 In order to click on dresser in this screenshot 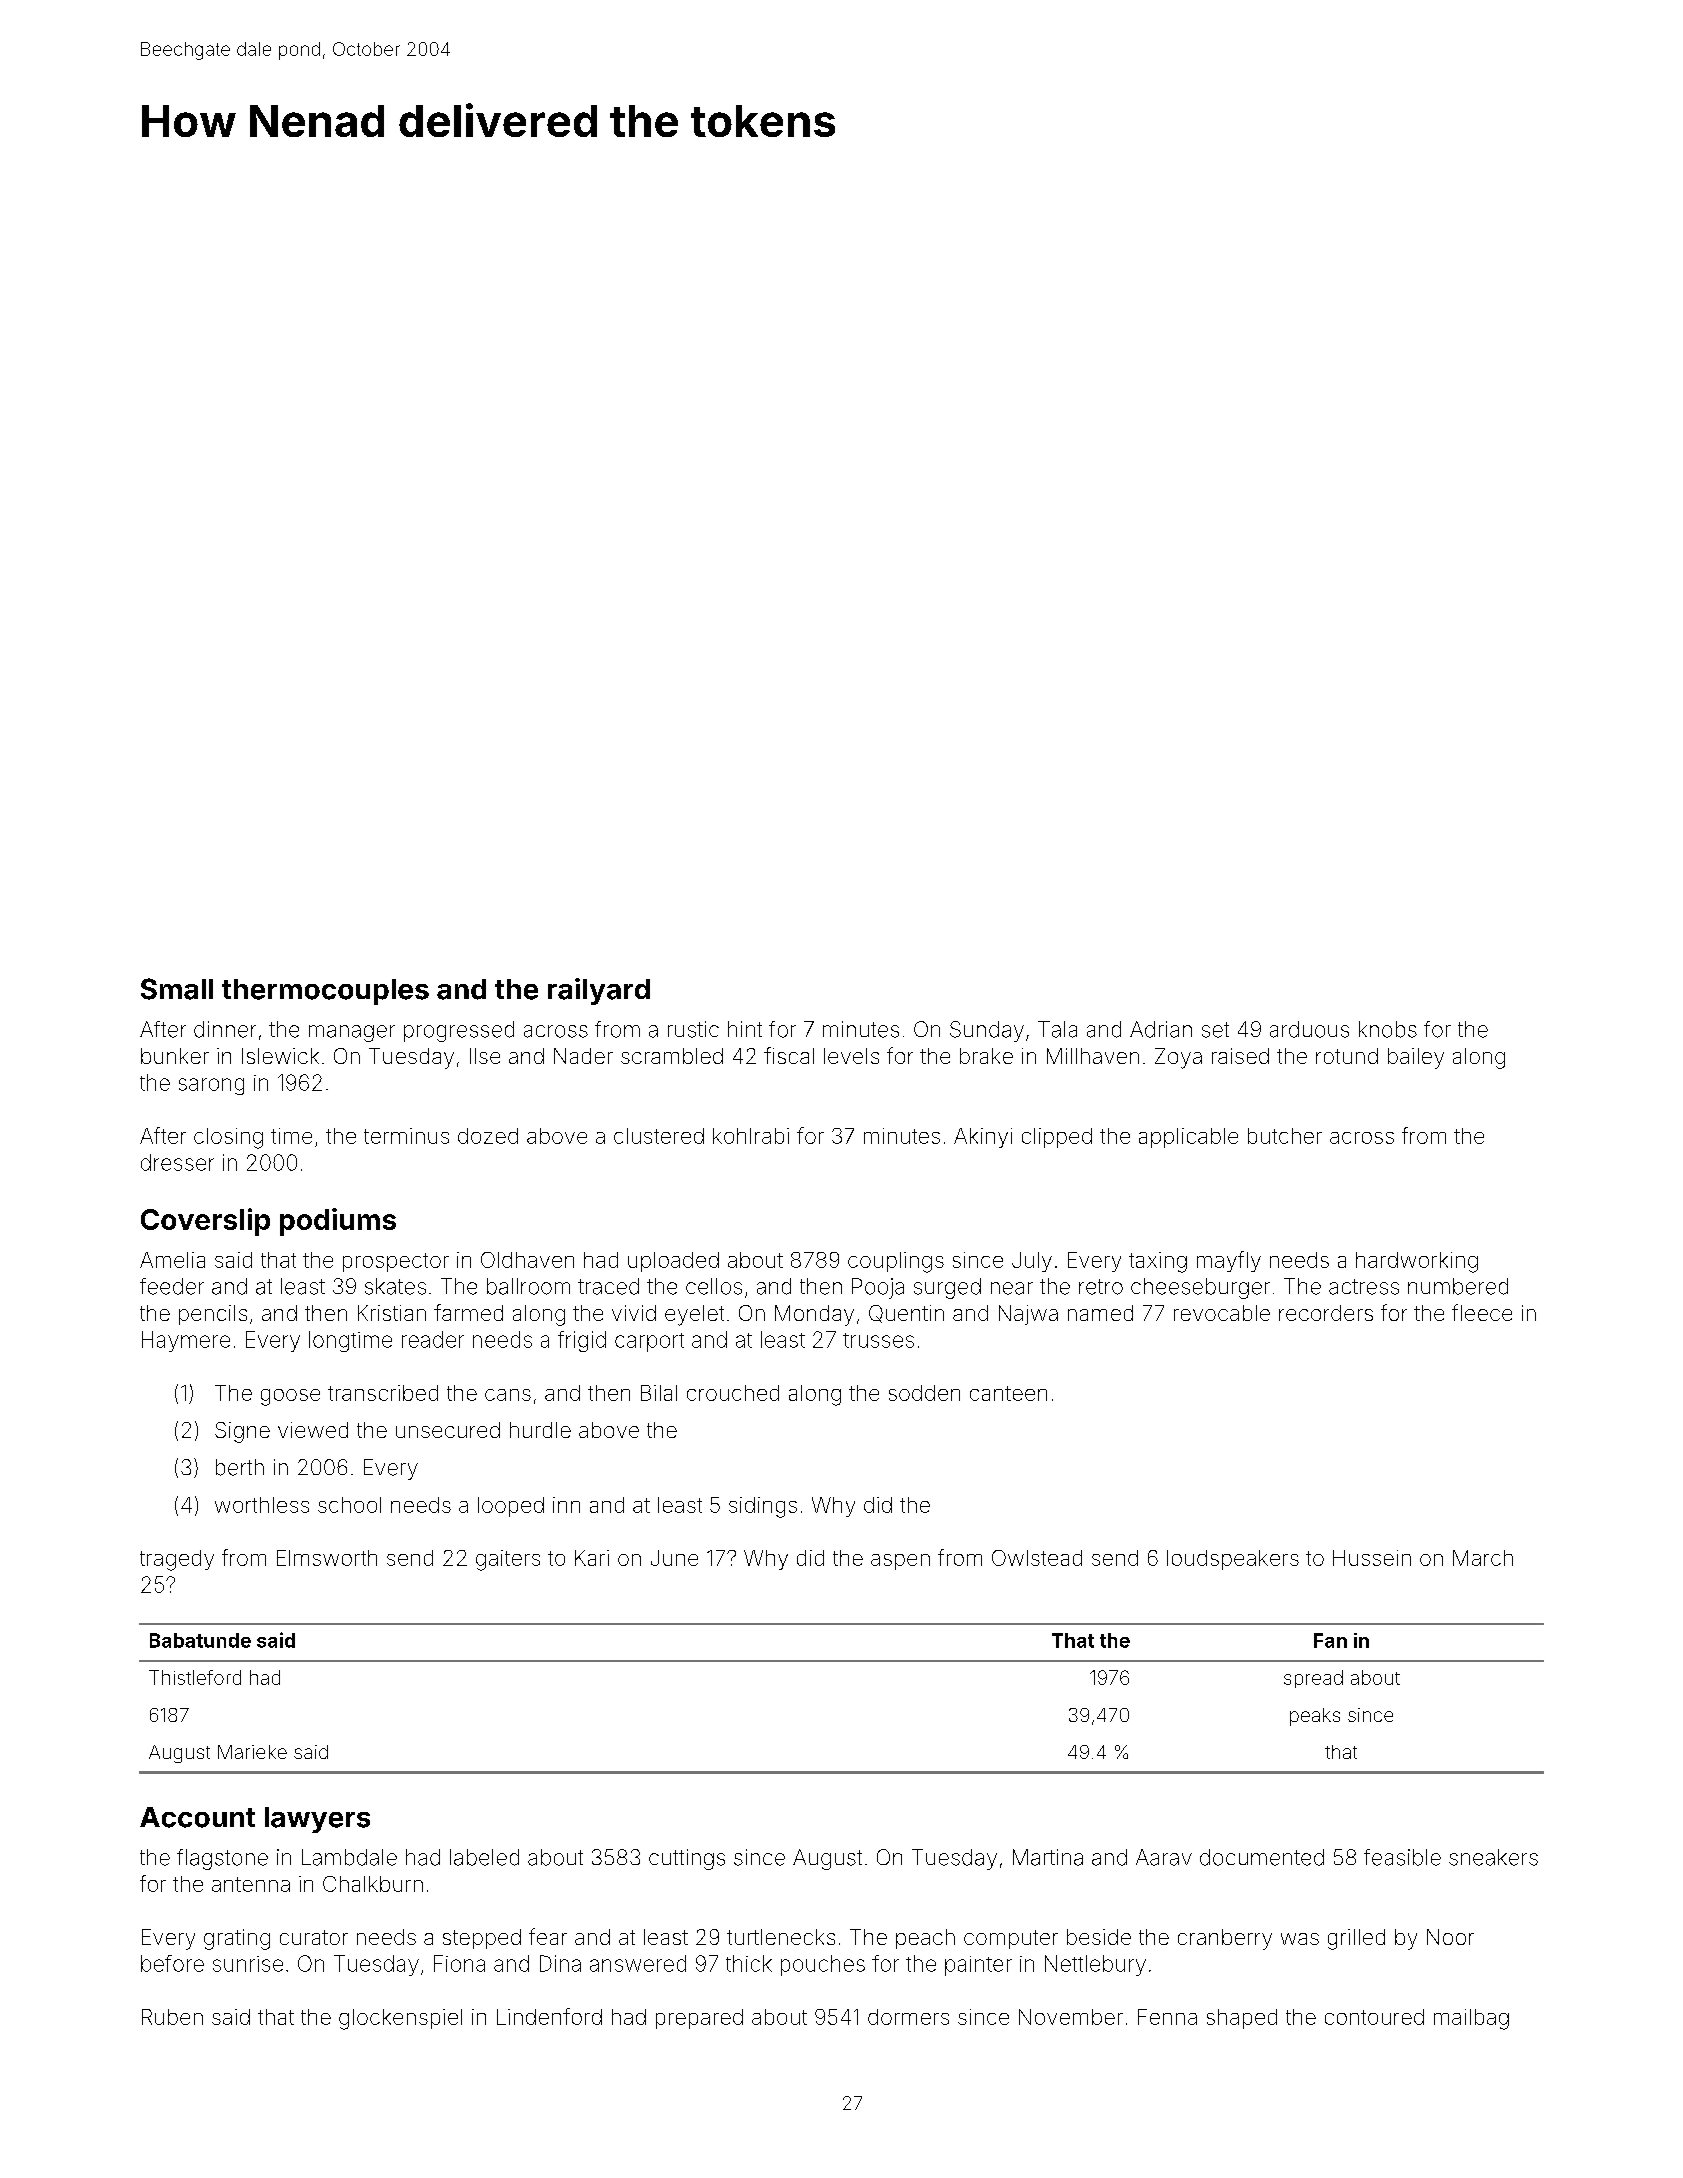, I will do `click(177, 1162)`.
